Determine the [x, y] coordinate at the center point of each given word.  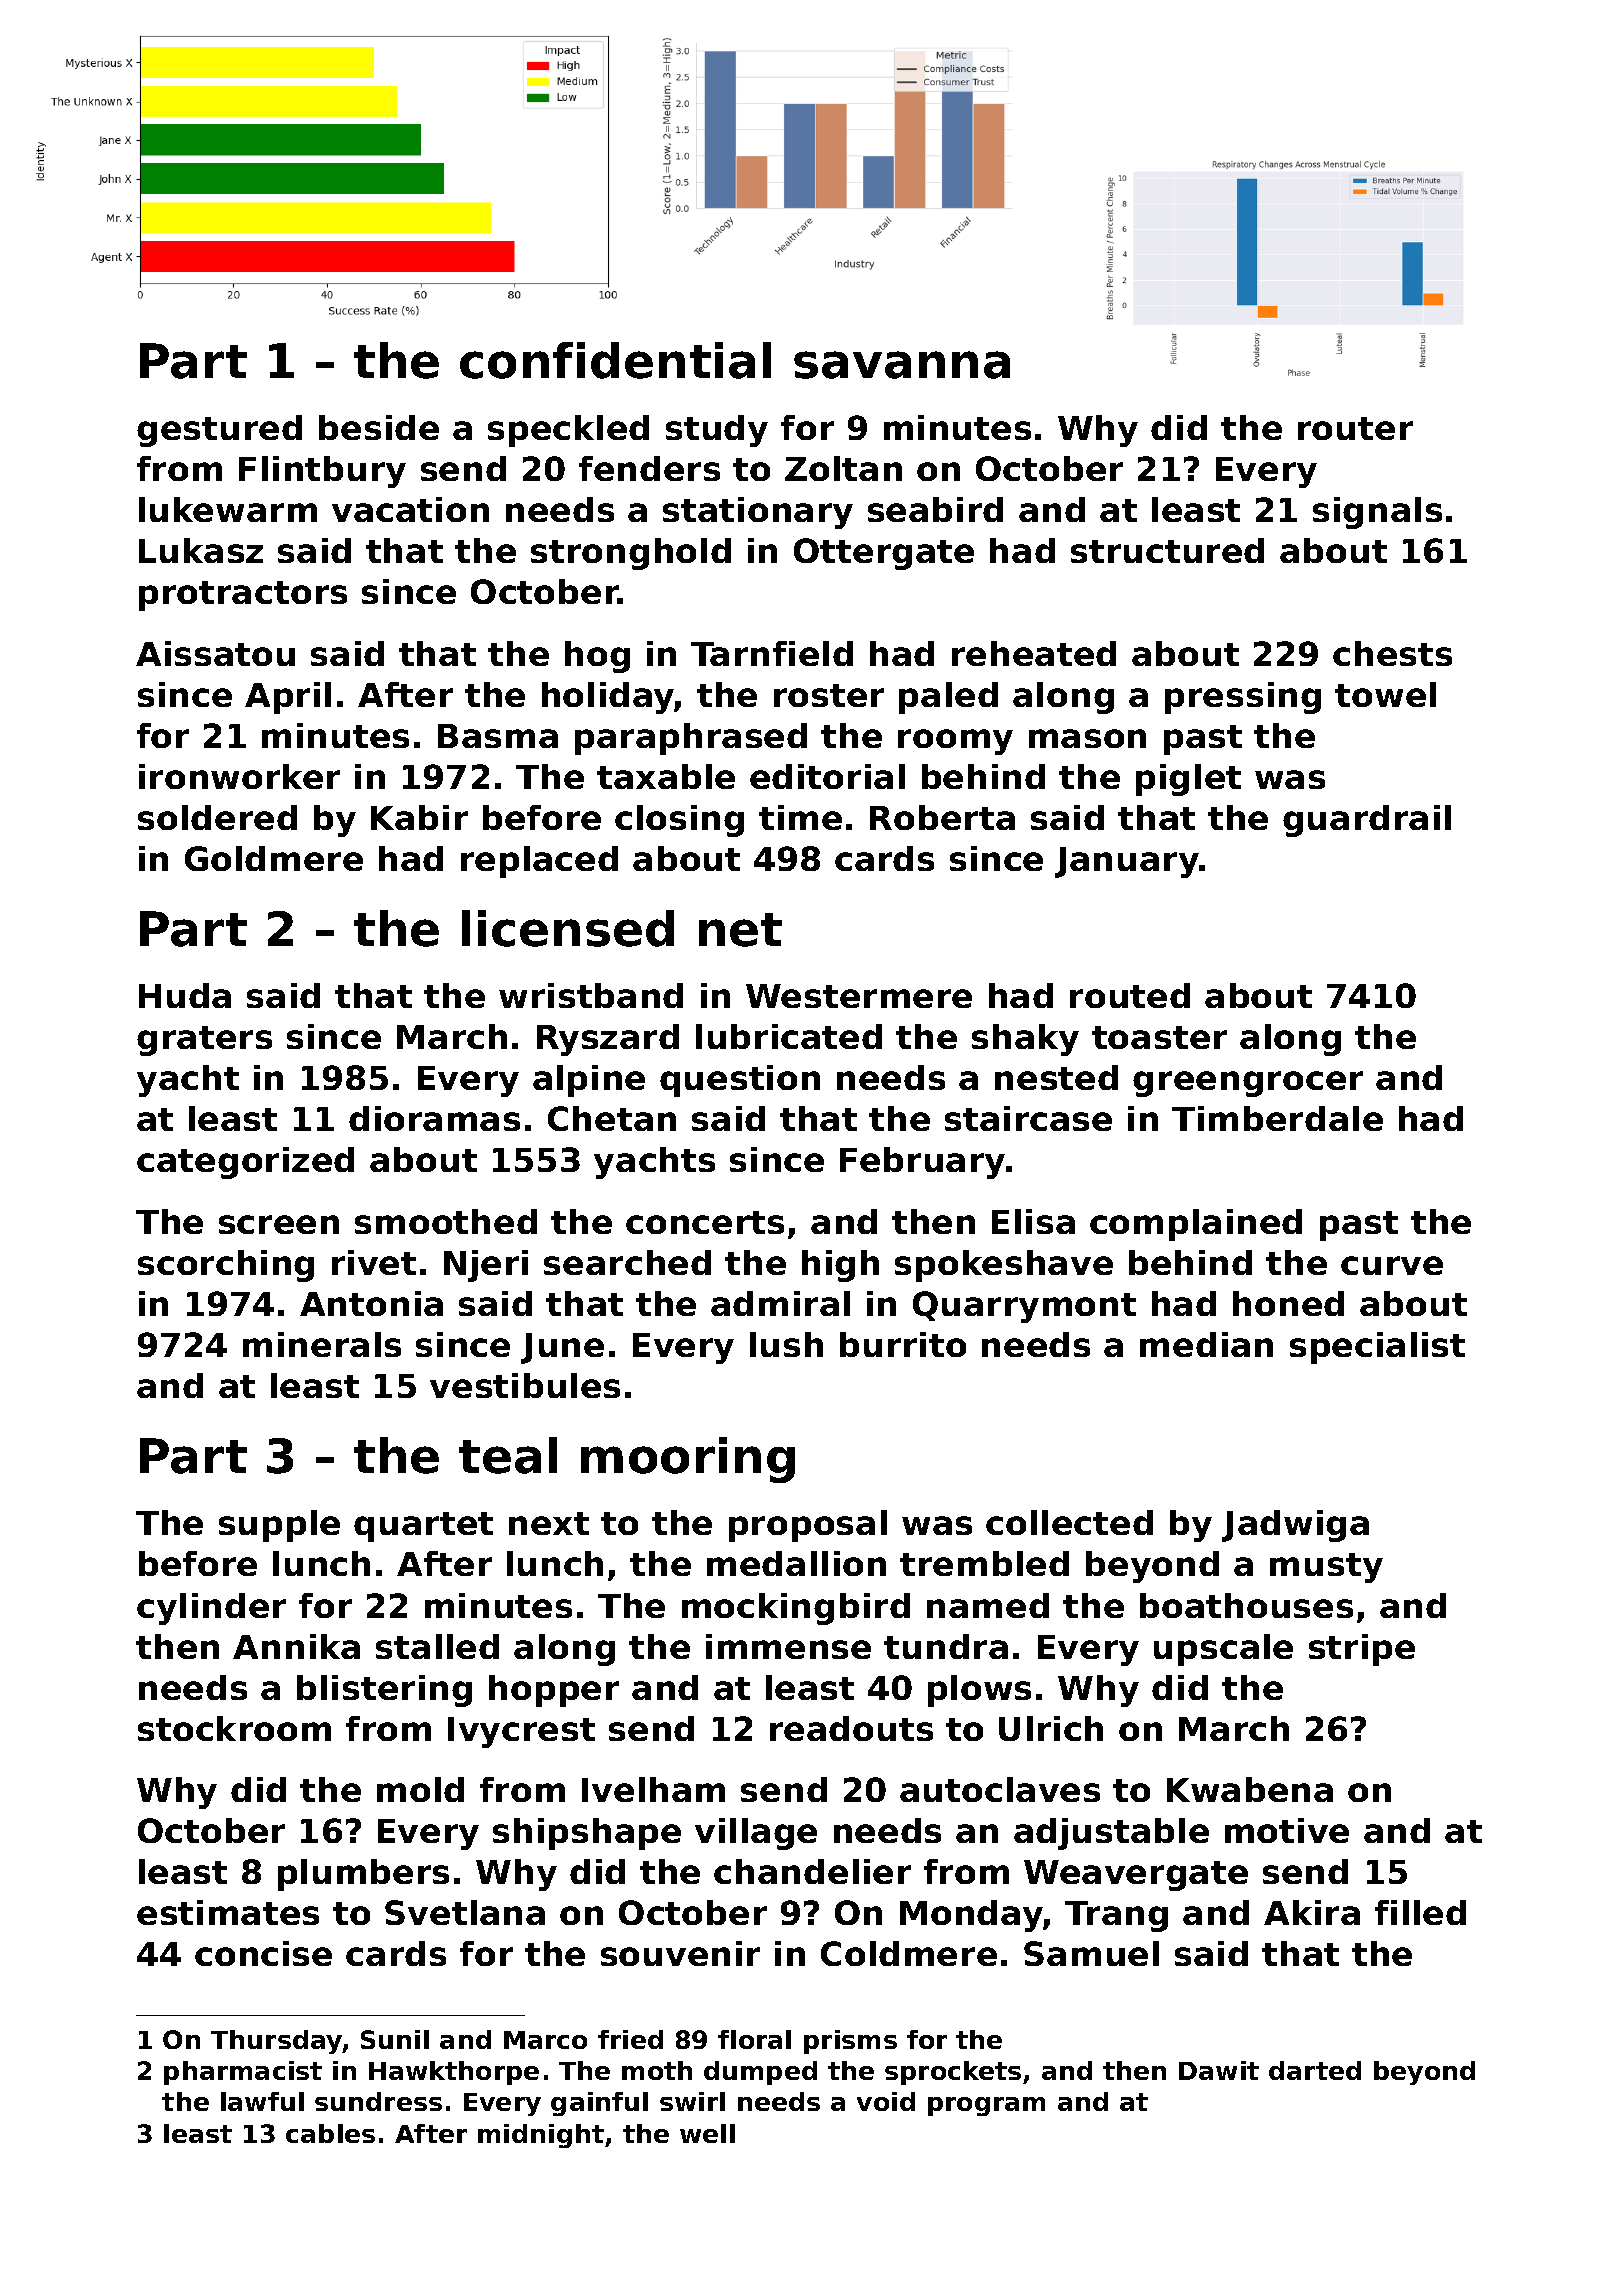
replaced [539, 862]
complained [1196, 1225]
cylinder [211, 1609]
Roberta [942, 817]
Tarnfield [772, 653]
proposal [808, 1526]
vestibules [525, 1385]
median [1206, 1344]
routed [1130, 995]
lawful [262, 2101]
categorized [245, 1163]
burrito [903, 1344]
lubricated [789, 1036]
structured [1167, 550]
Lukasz [201, 550]
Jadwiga [1295, 1526]
